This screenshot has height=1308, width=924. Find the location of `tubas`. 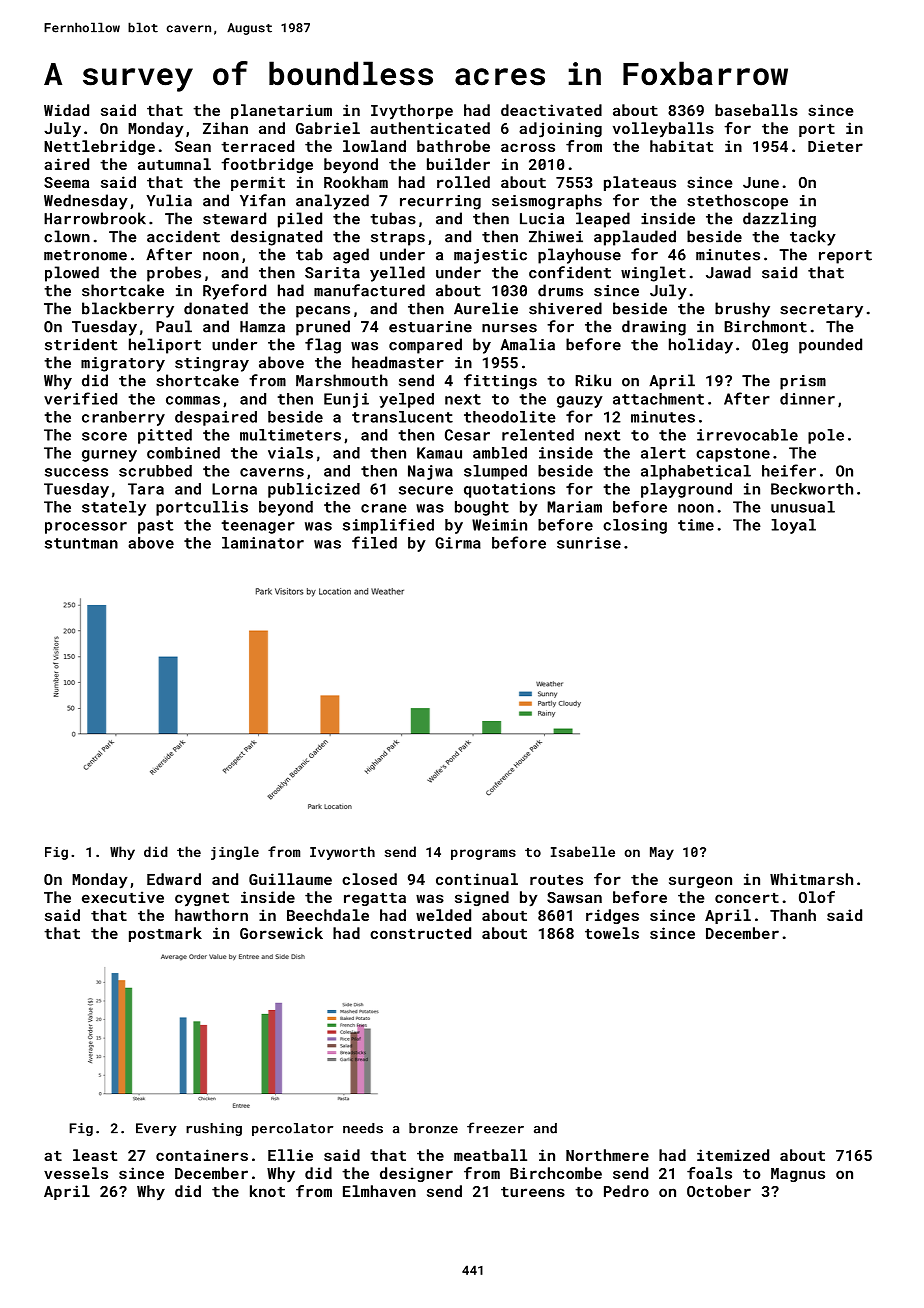

tubas is located at coordinates (393, 218).
